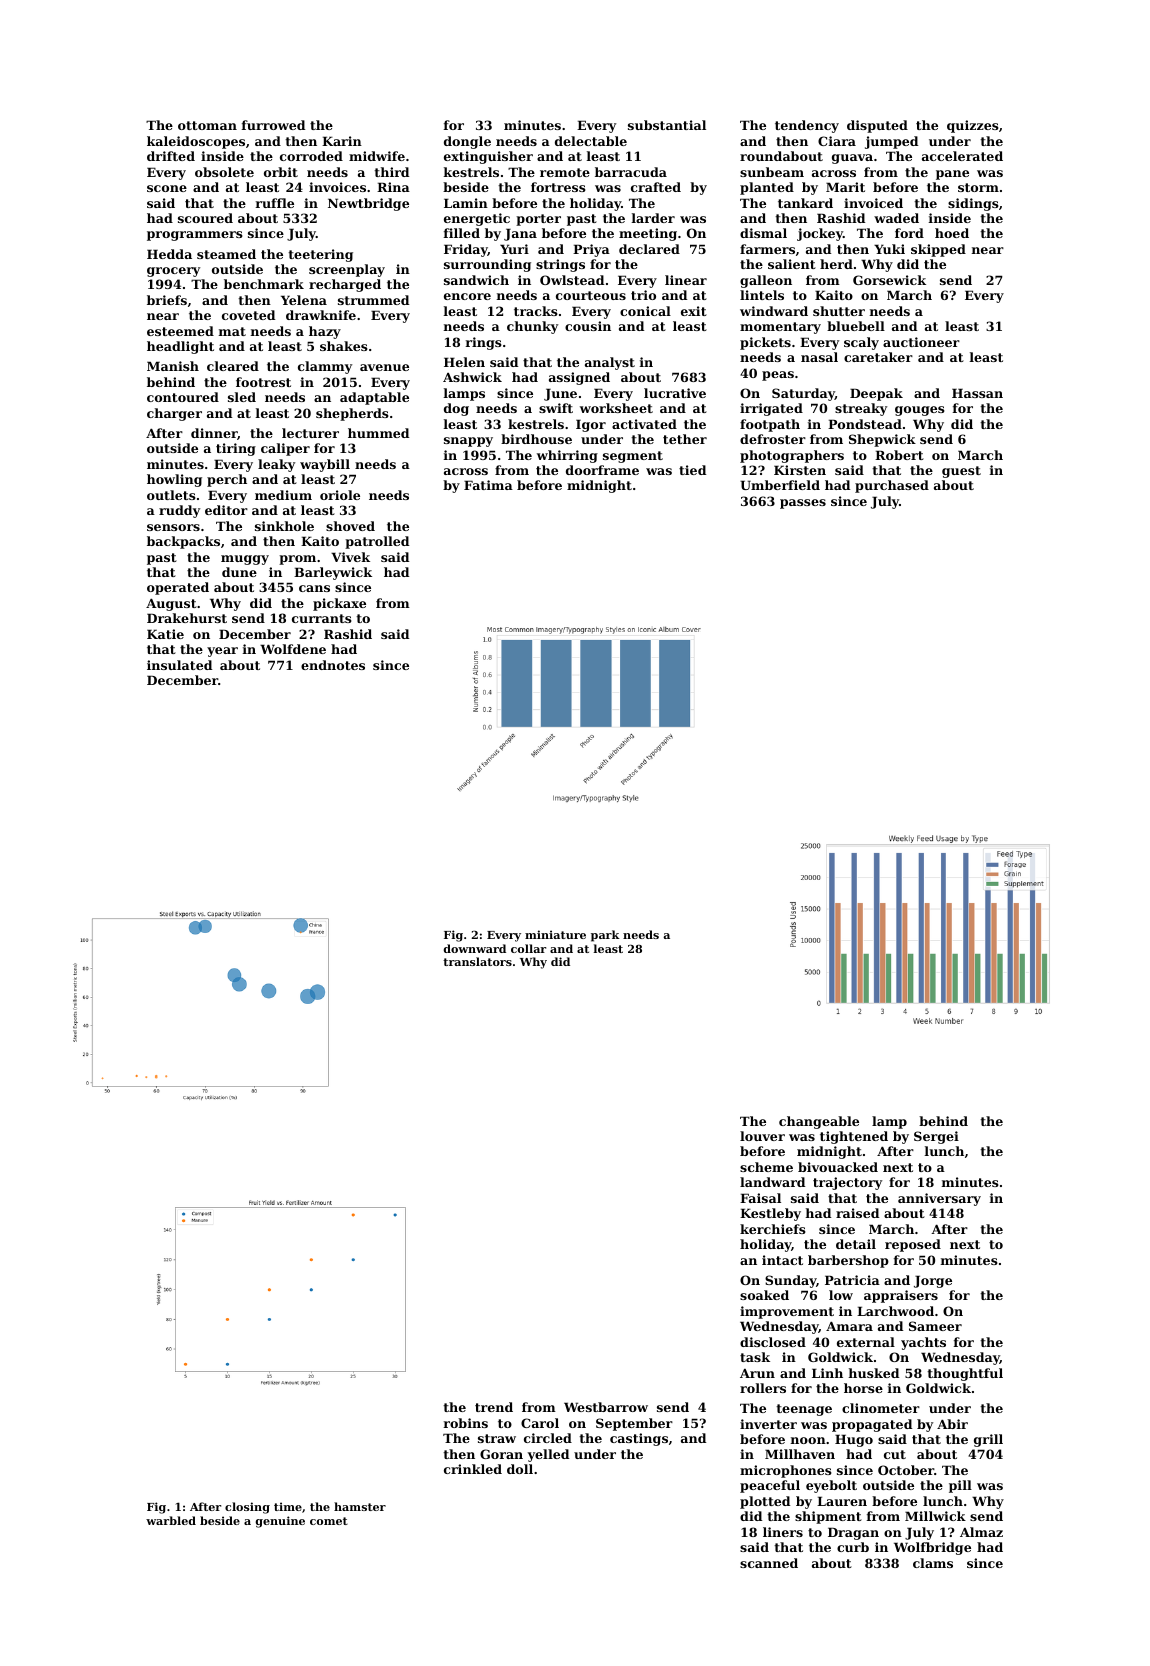  What do you see at coordinates (224, 172) in the screenshot?
I see `obsolete` at bounding box center [224, 172].
